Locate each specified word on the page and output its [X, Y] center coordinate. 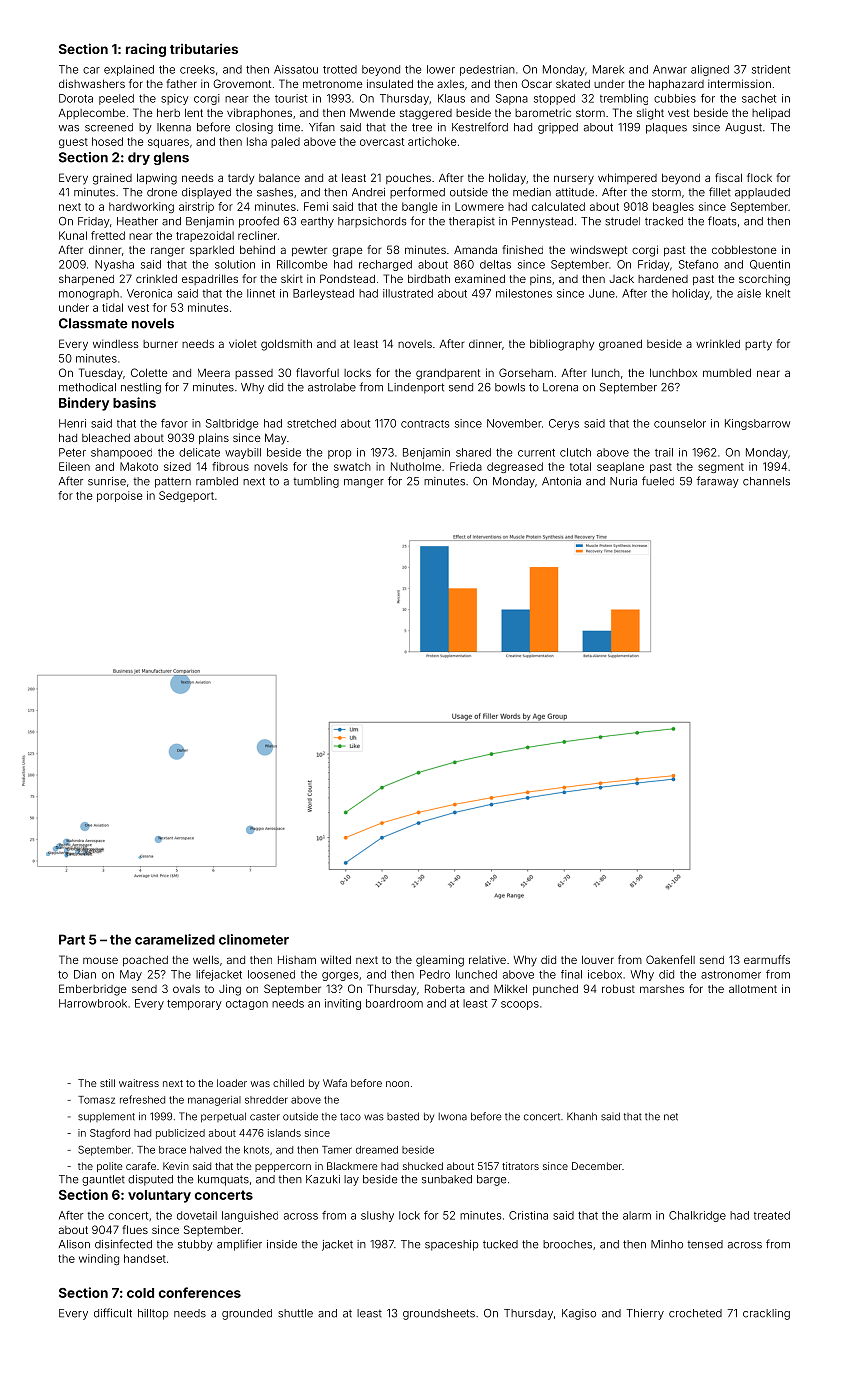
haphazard [676, 85]
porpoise [119, 496]
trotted [340, 69]
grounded [247, 1314]
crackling [766, 1314]
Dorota [76, 98]
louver [598, 960]
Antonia [561, 481]
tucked [500, 1244]
